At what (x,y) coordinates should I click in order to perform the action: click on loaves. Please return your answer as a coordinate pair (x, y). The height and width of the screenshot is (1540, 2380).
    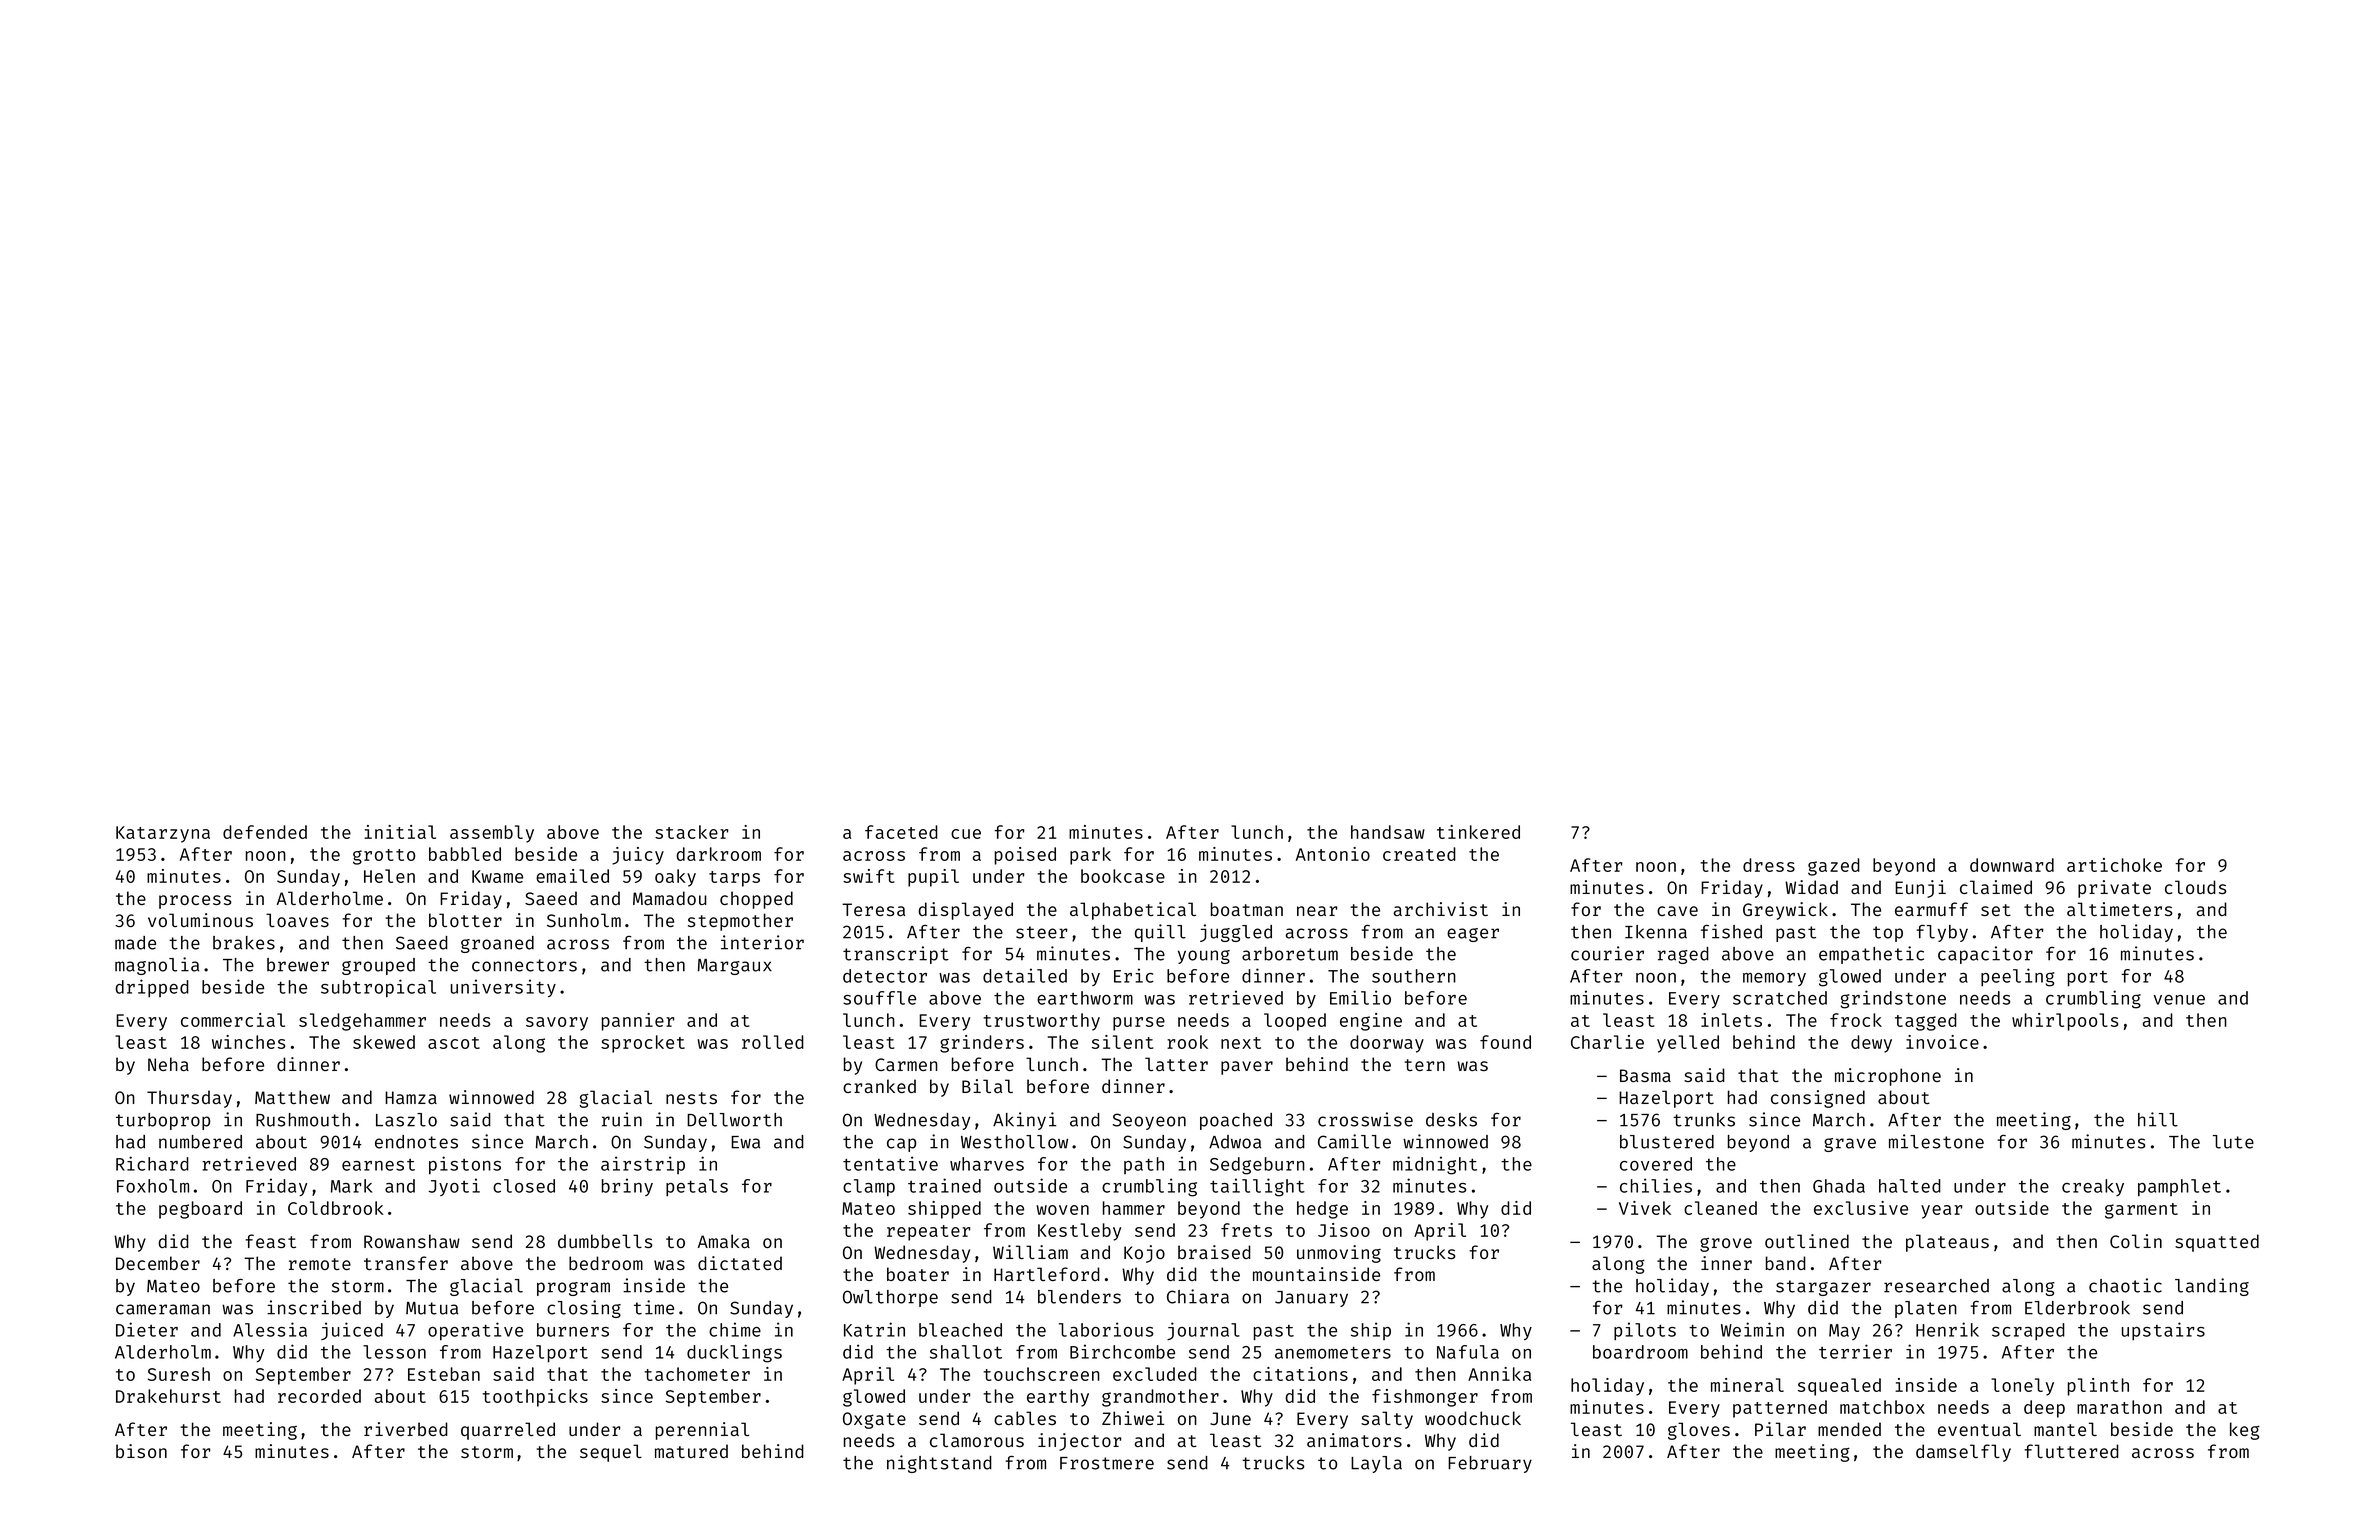
    Looking at the image, I should click on (297, 920).
